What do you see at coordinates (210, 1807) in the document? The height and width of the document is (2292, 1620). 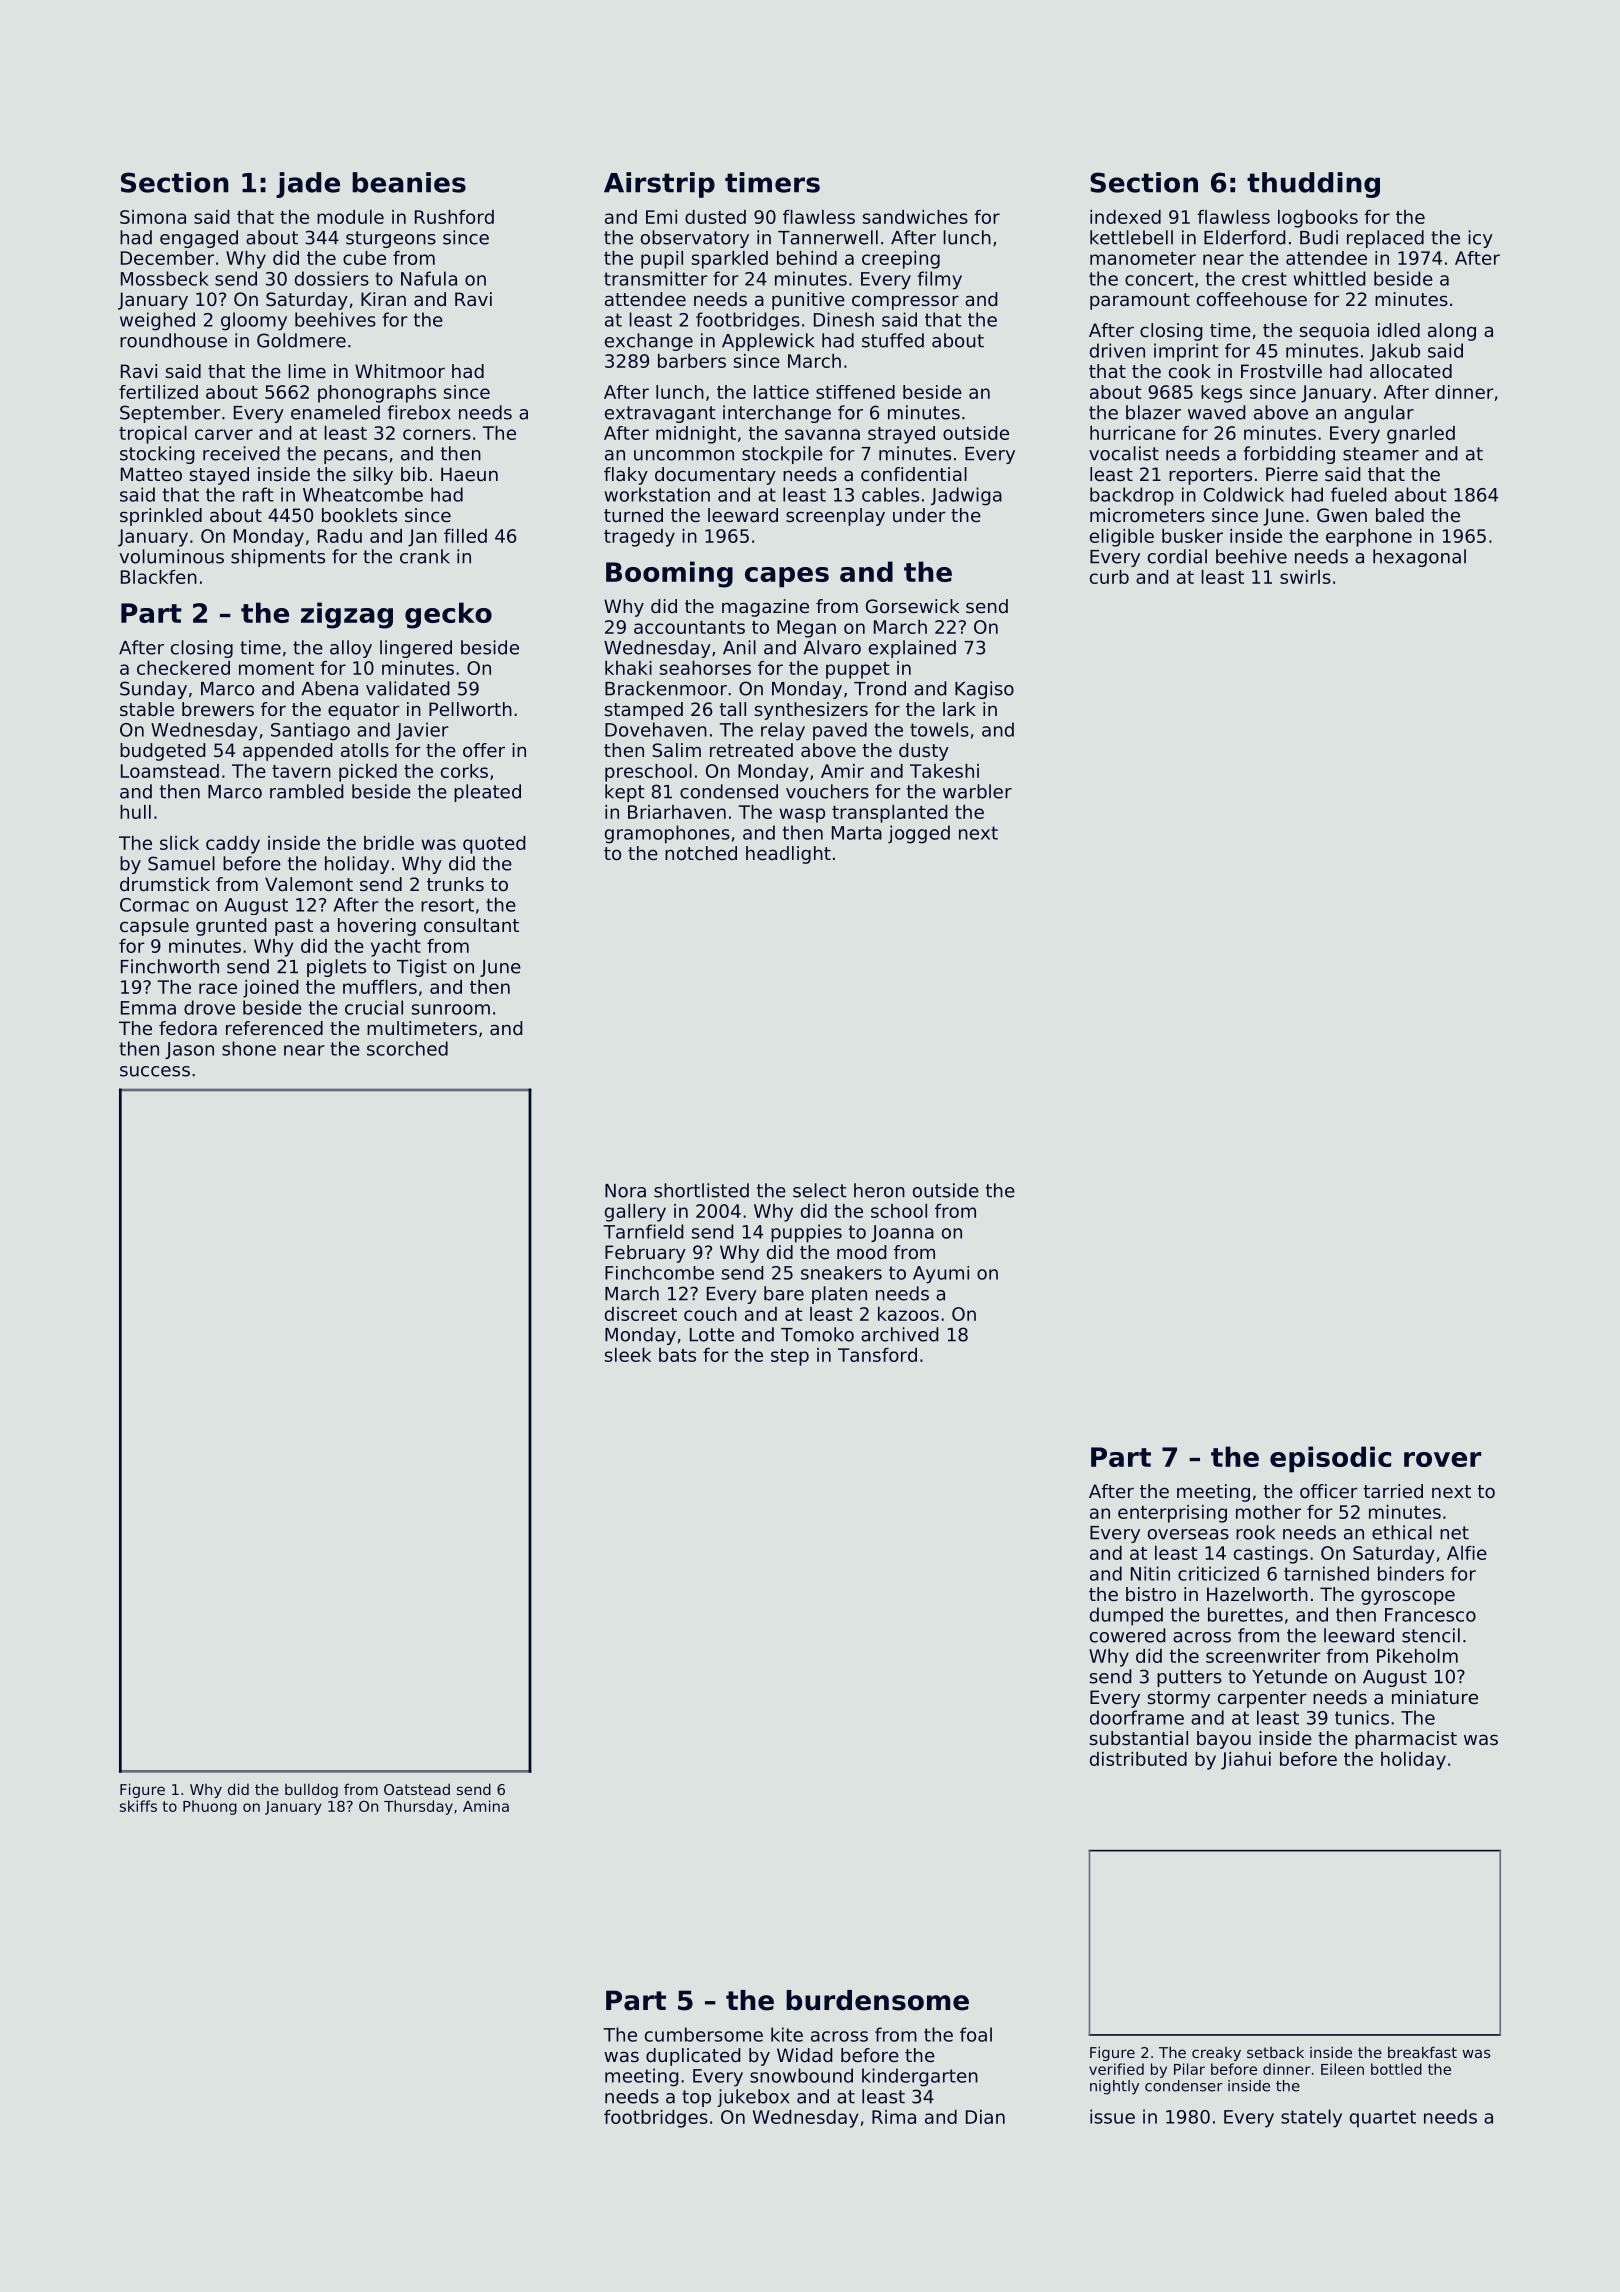 I see `Phuong` at bounding box center [210, 1807].
